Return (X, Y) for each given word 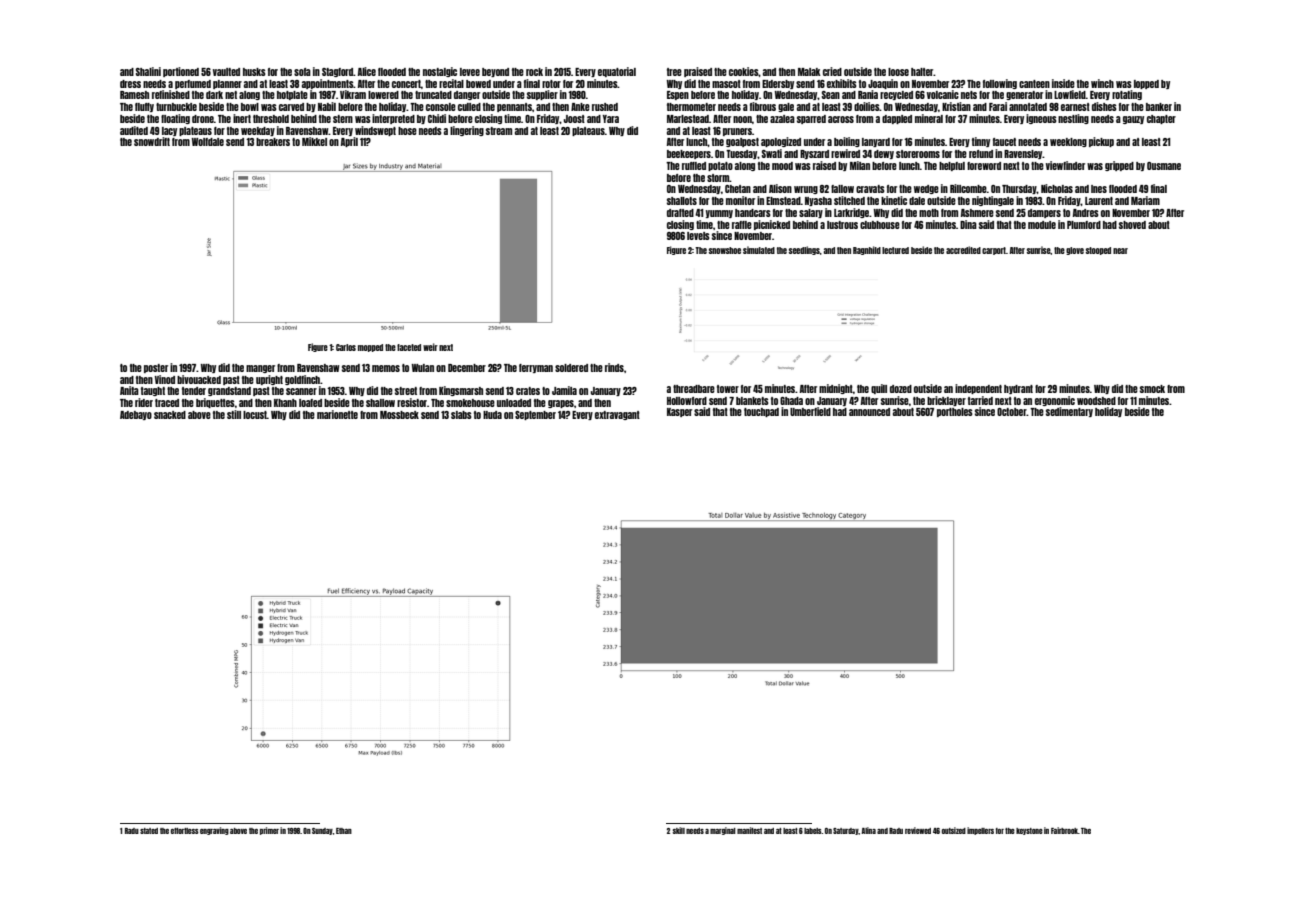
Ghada (791, 401)
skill (679, 830)
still (234, 414)
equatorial (617, 72)
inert (242, 118)
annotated (1028, 107)
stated (149, 831)
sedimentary (1069, 412)
